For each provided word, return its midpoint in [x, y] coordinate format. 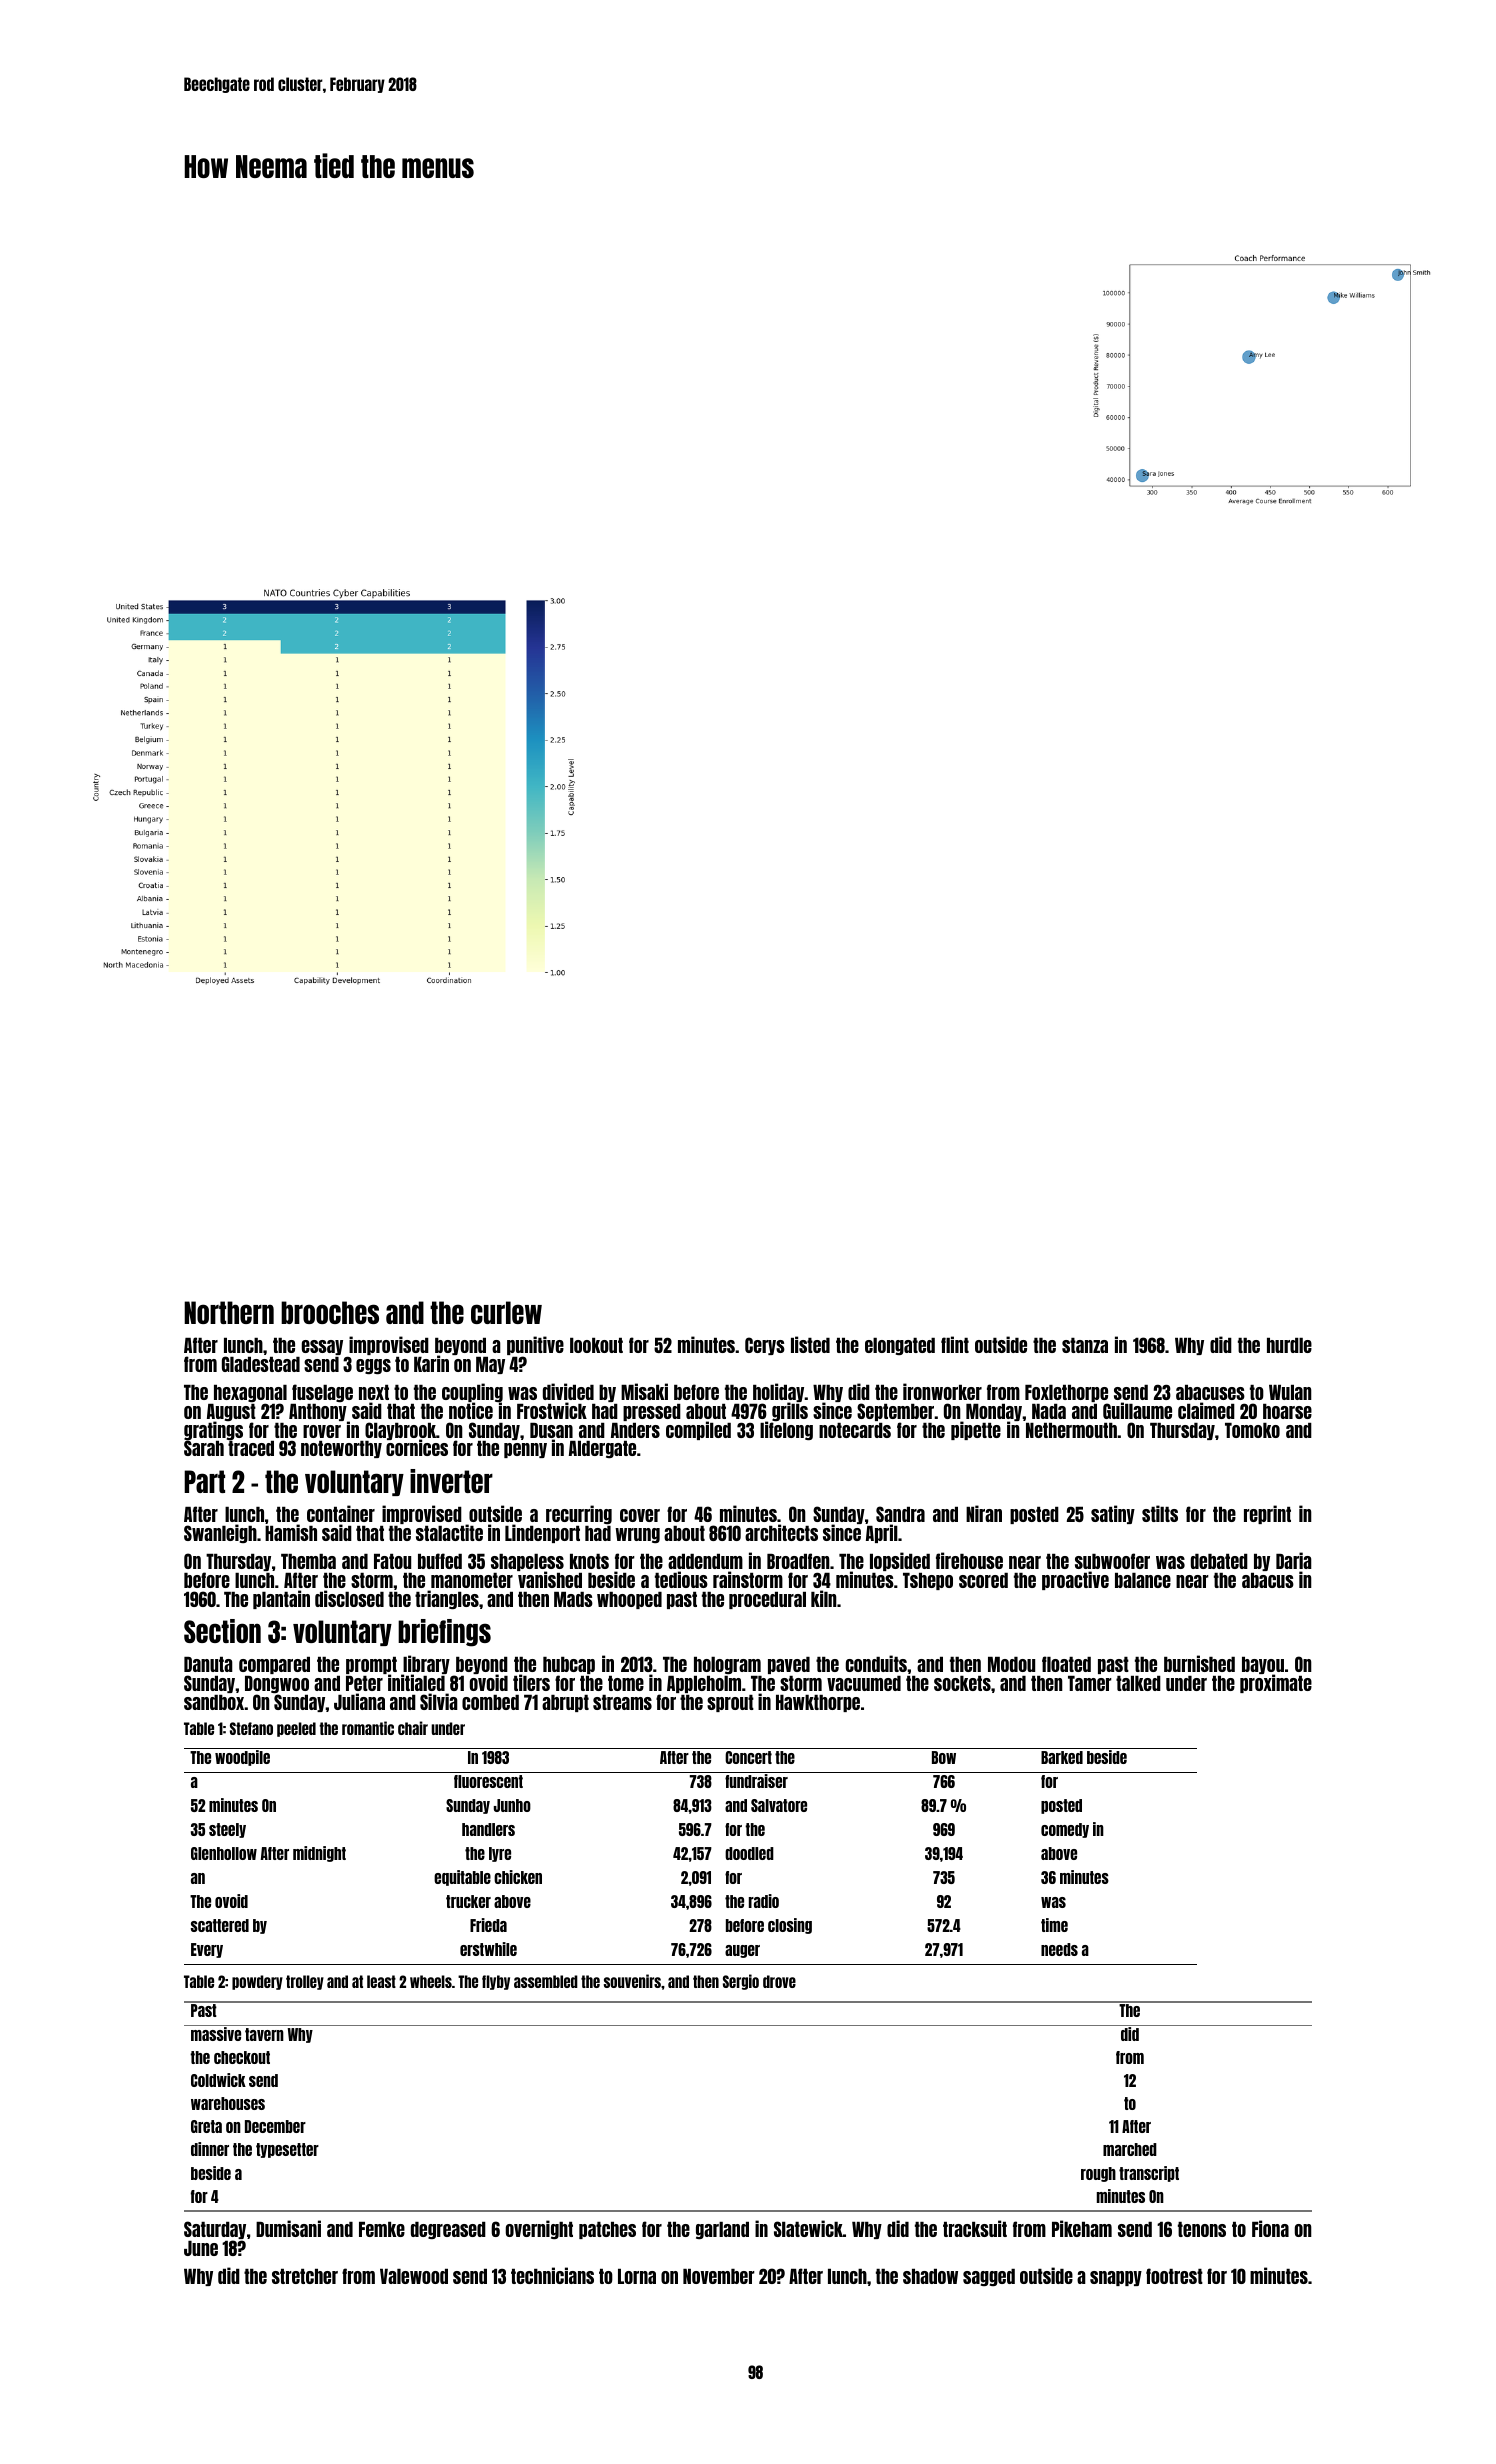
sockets [962, 1683]
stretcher [305, 2276]
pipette [976, 1430]
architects [781, 1532]
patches [607, 2230]
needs [1059, 1949]
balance [1143, 1580]
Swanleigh [220, 1533]
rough [1098, 2174]
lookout [596, 1345]
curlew [506, 1312]
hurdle [1289, 1345]
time [1054, 1925]
